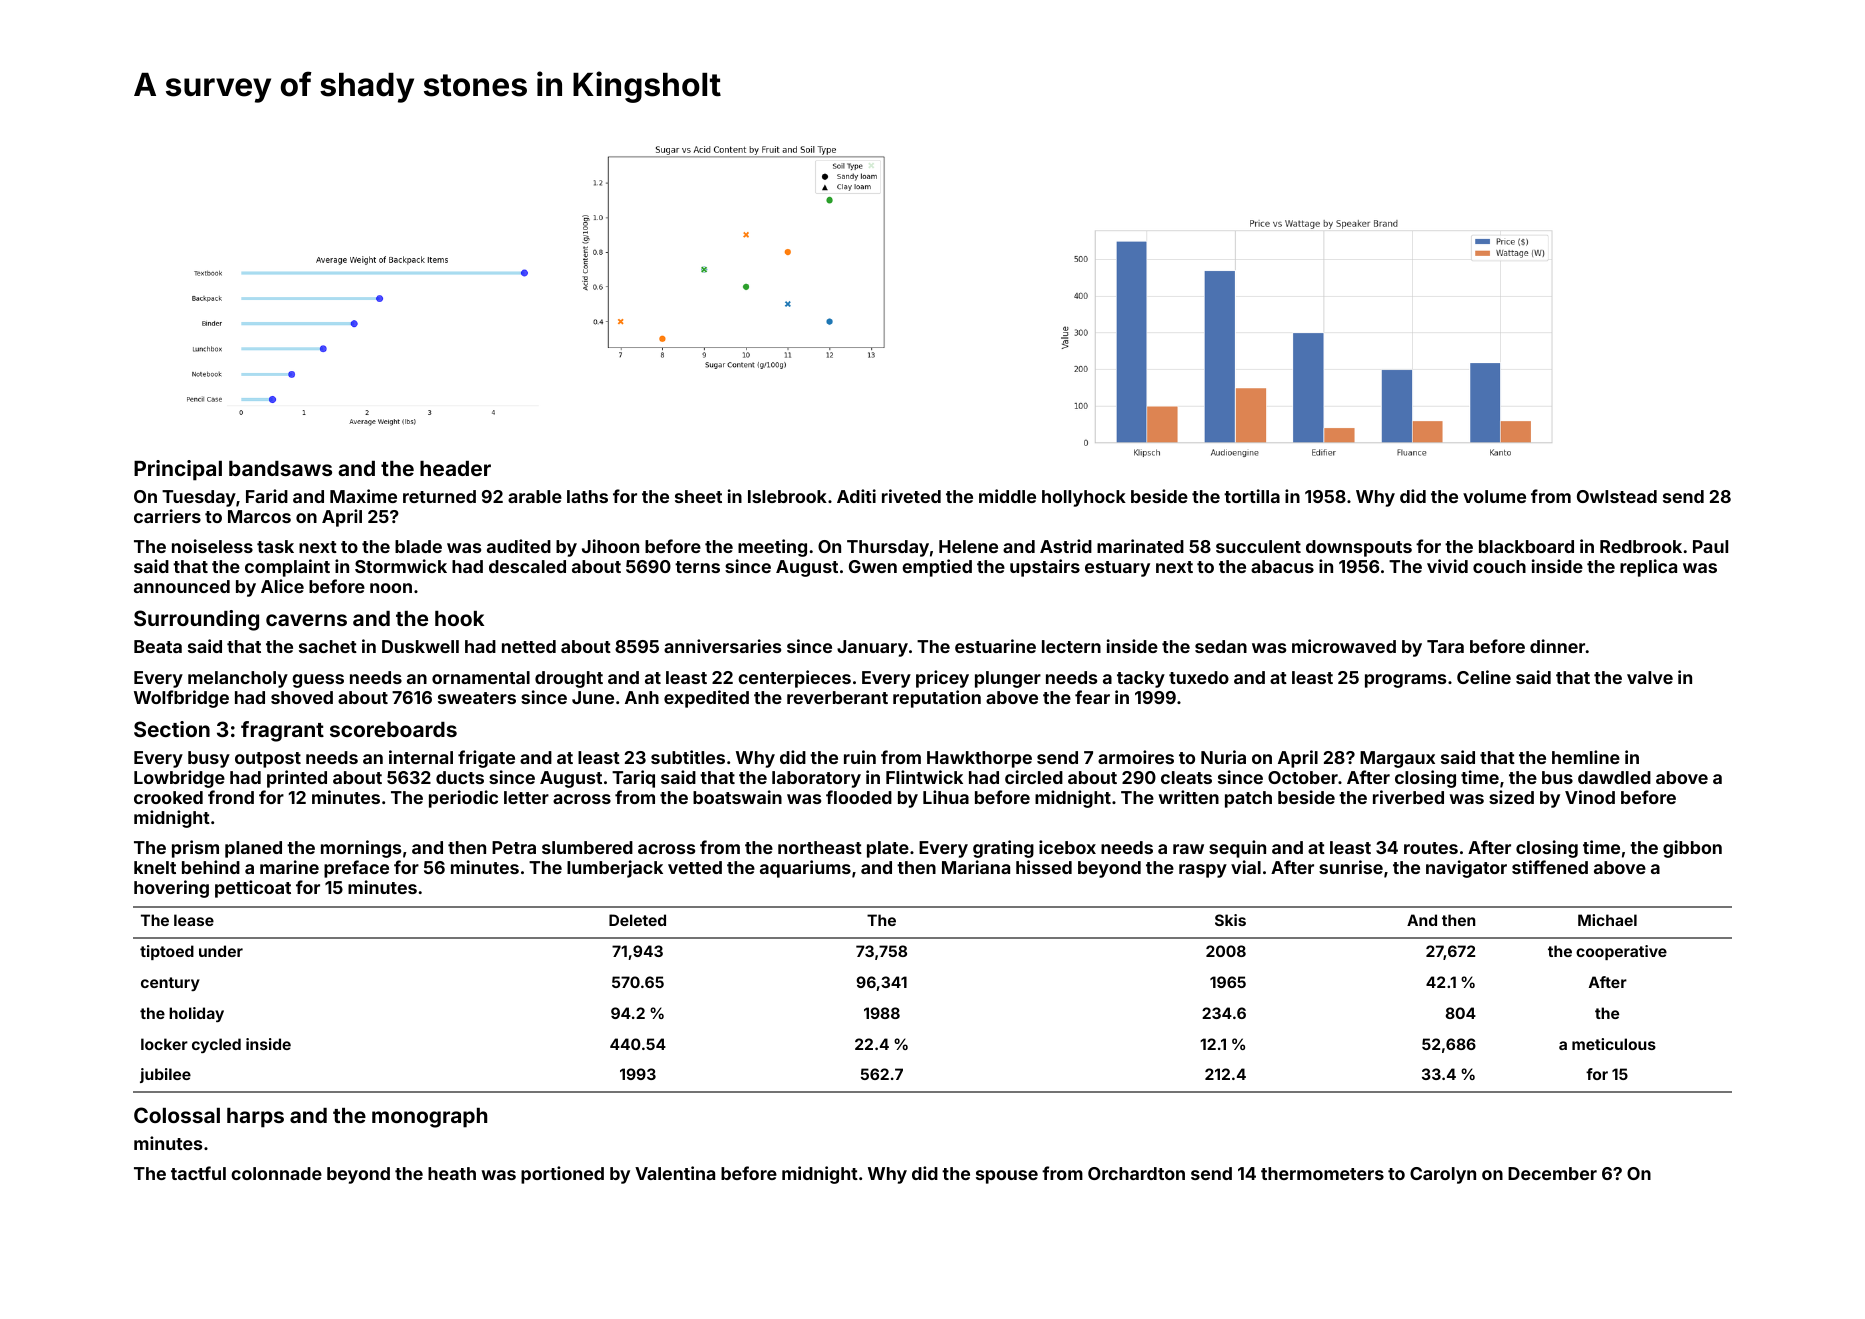 This screenshot has width=1865, height=1319. Describe the element at coordinates (698, 496) in the screenshot. I see `sheet` at that location.
